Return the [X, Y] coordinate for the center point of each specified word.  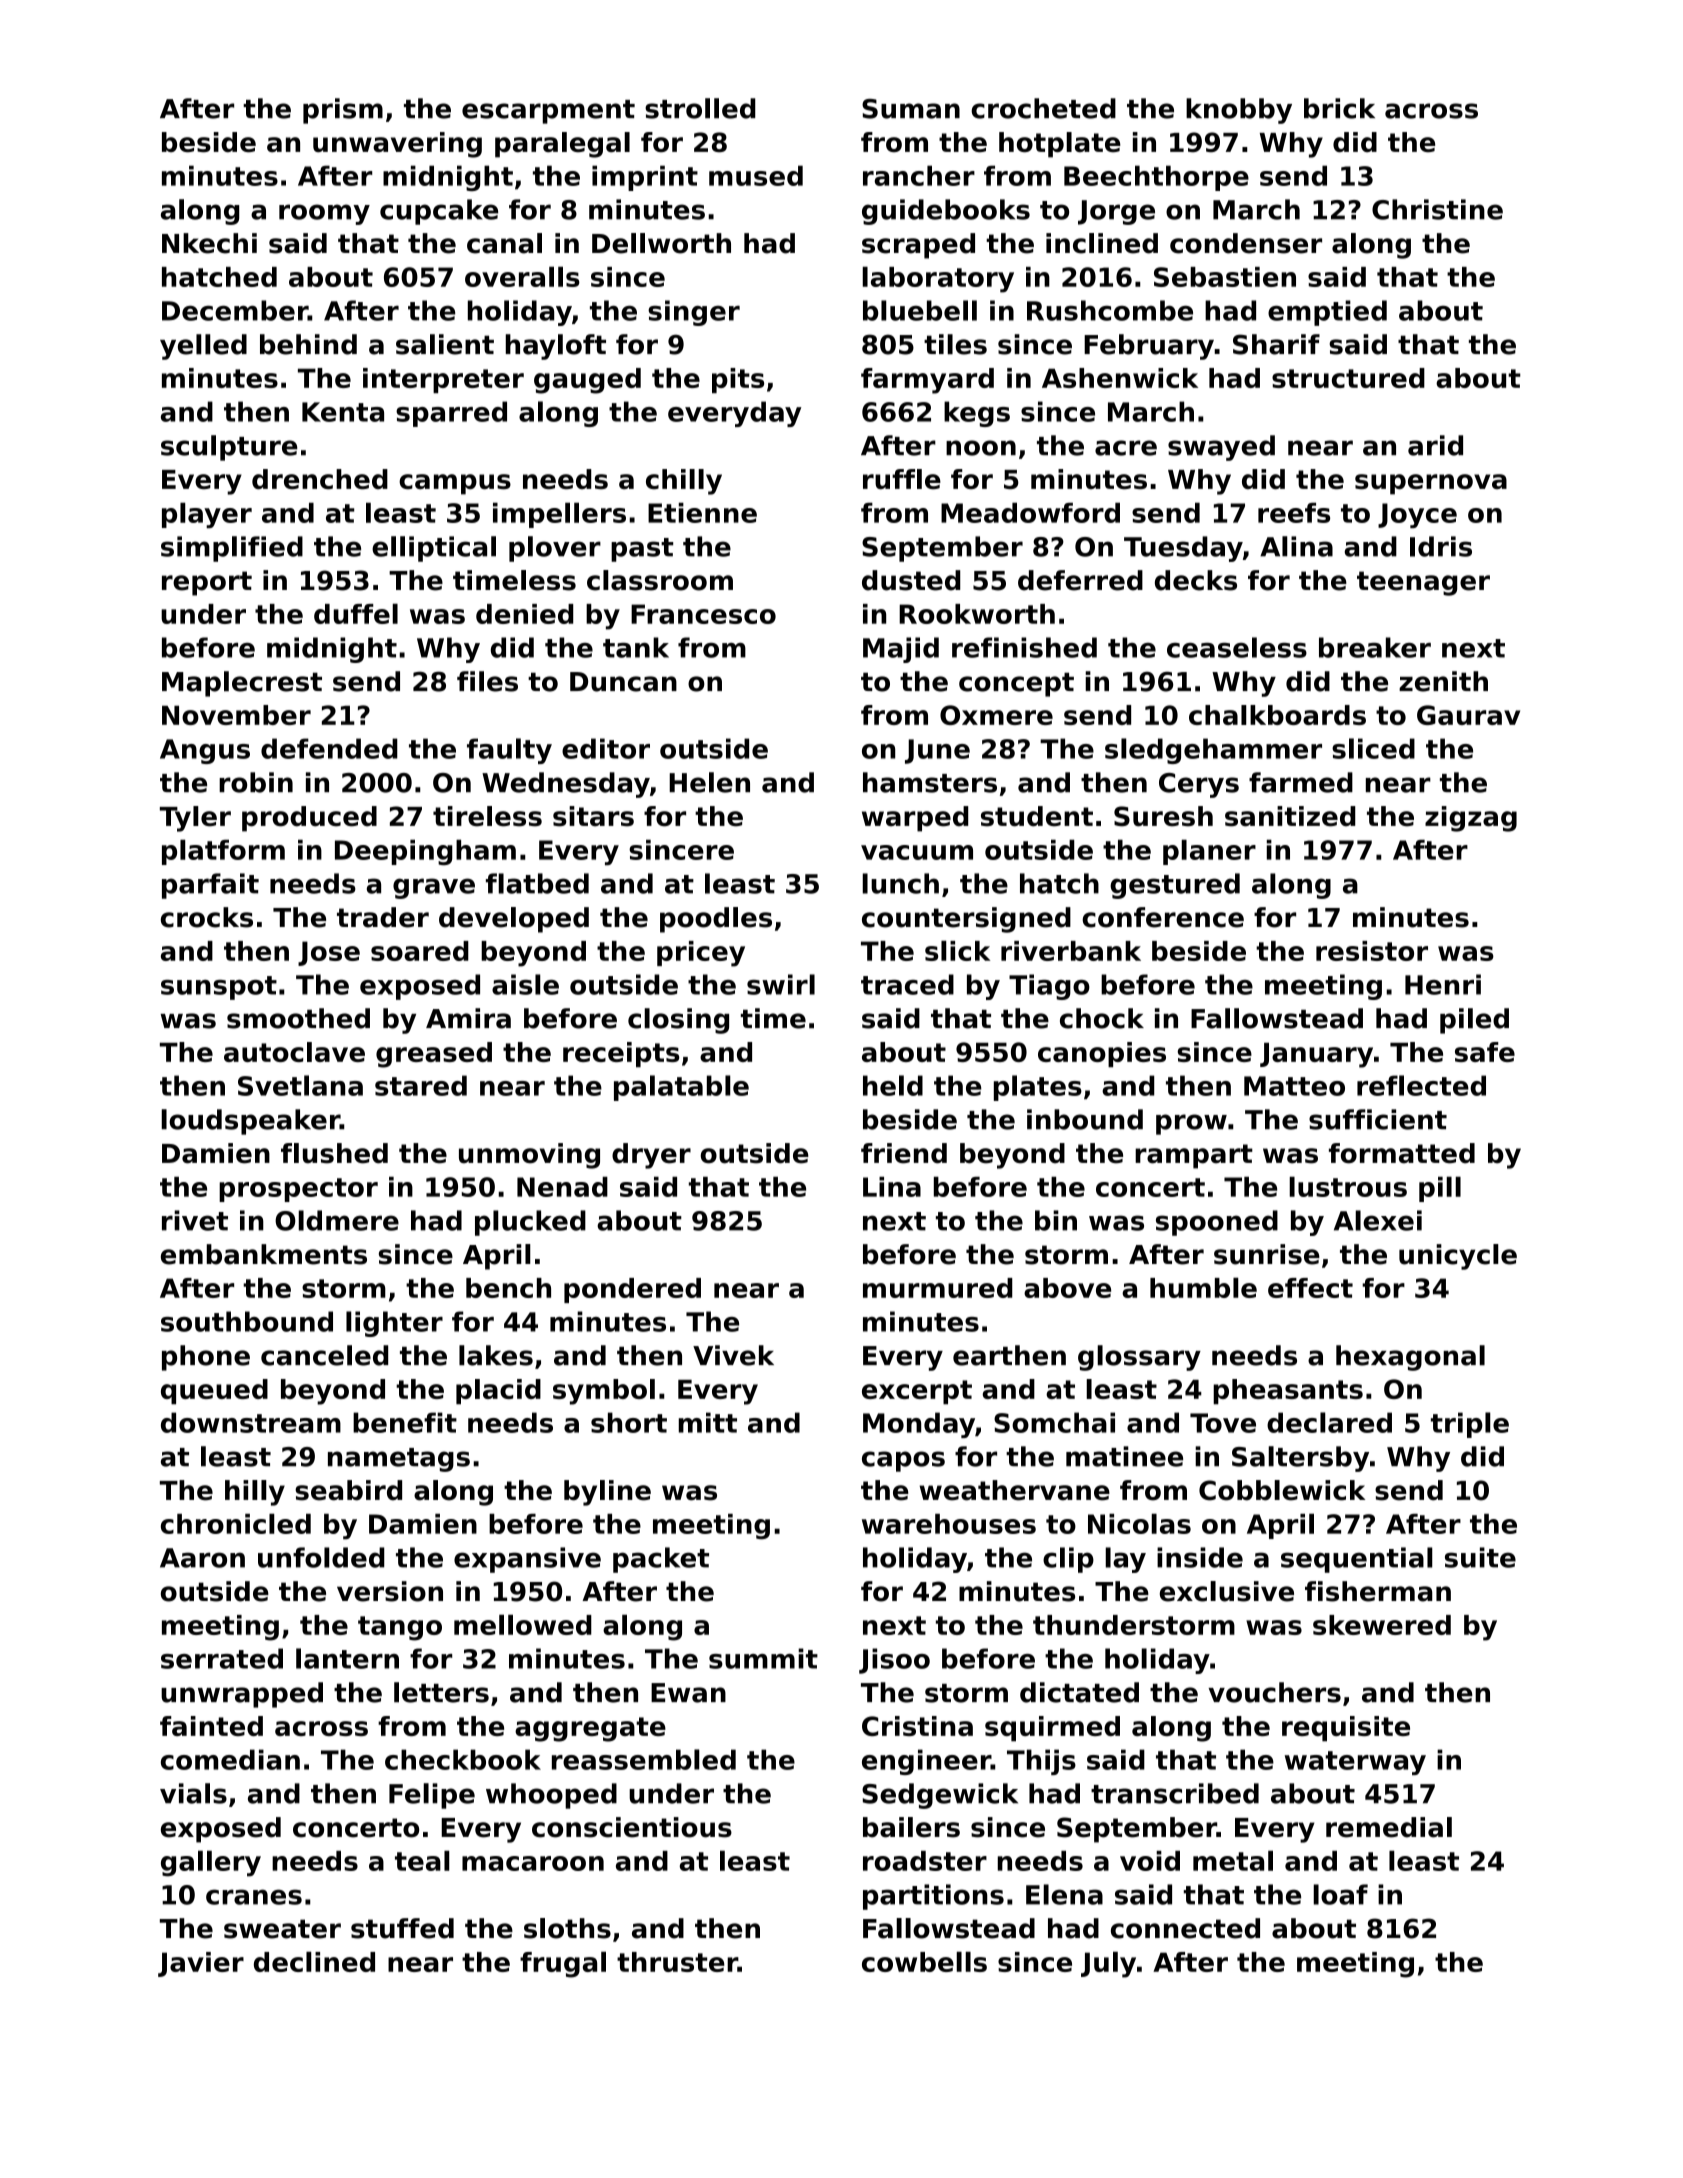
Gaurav [1468, 715]
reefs [1294, 512]
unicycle [1458, 1257]
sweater [282, 1929]
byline [607, 1493]
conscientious [632, 1827]
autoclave [294, 1052]
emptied [1327, 313]
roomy [324, 214]
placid [498, 1392]
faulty [509, 751]
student [1037, 816]
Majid [901, 650]
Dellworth [661, 243]
